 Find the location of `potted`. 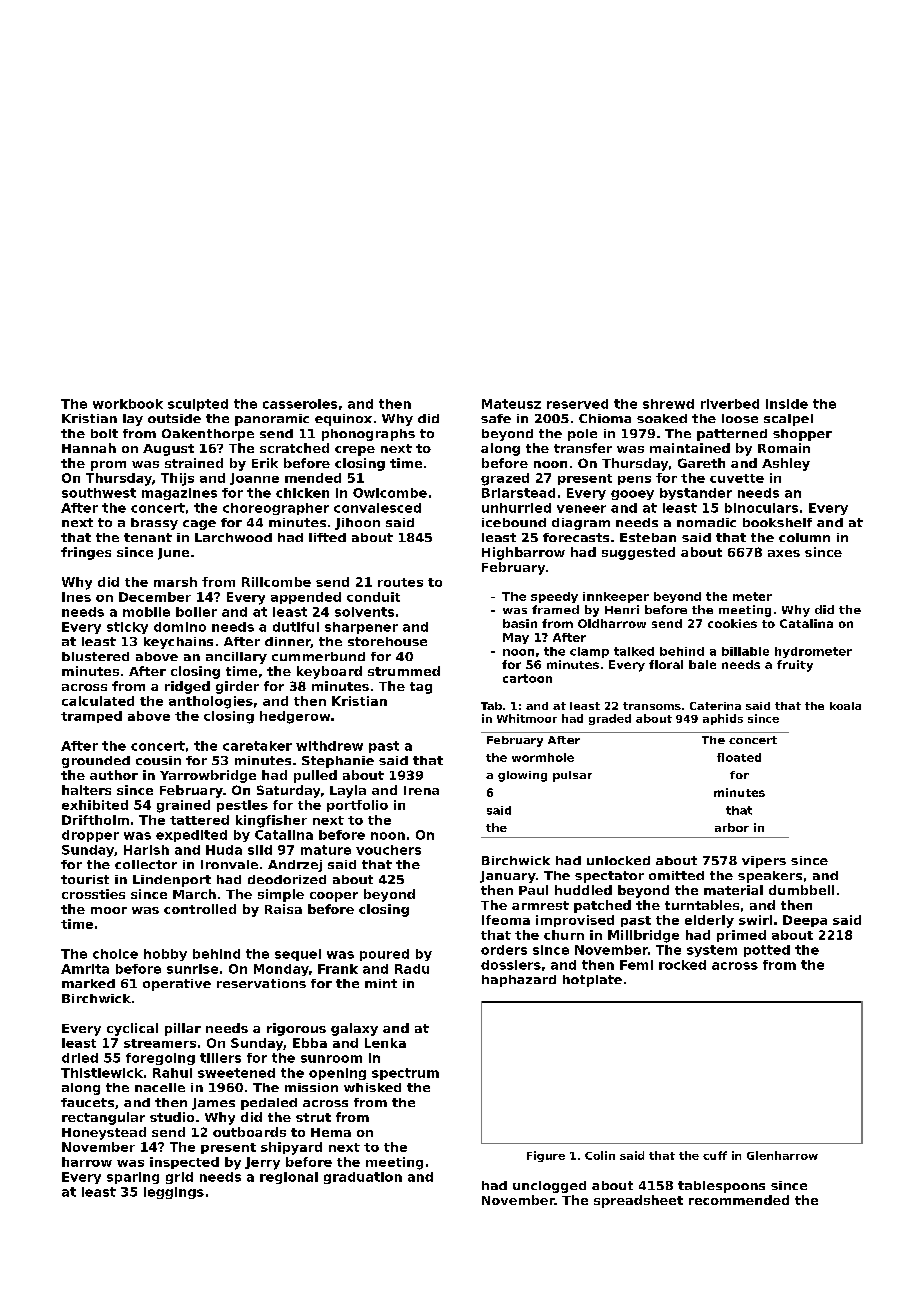

potted is located at coordinates (767, 951).
